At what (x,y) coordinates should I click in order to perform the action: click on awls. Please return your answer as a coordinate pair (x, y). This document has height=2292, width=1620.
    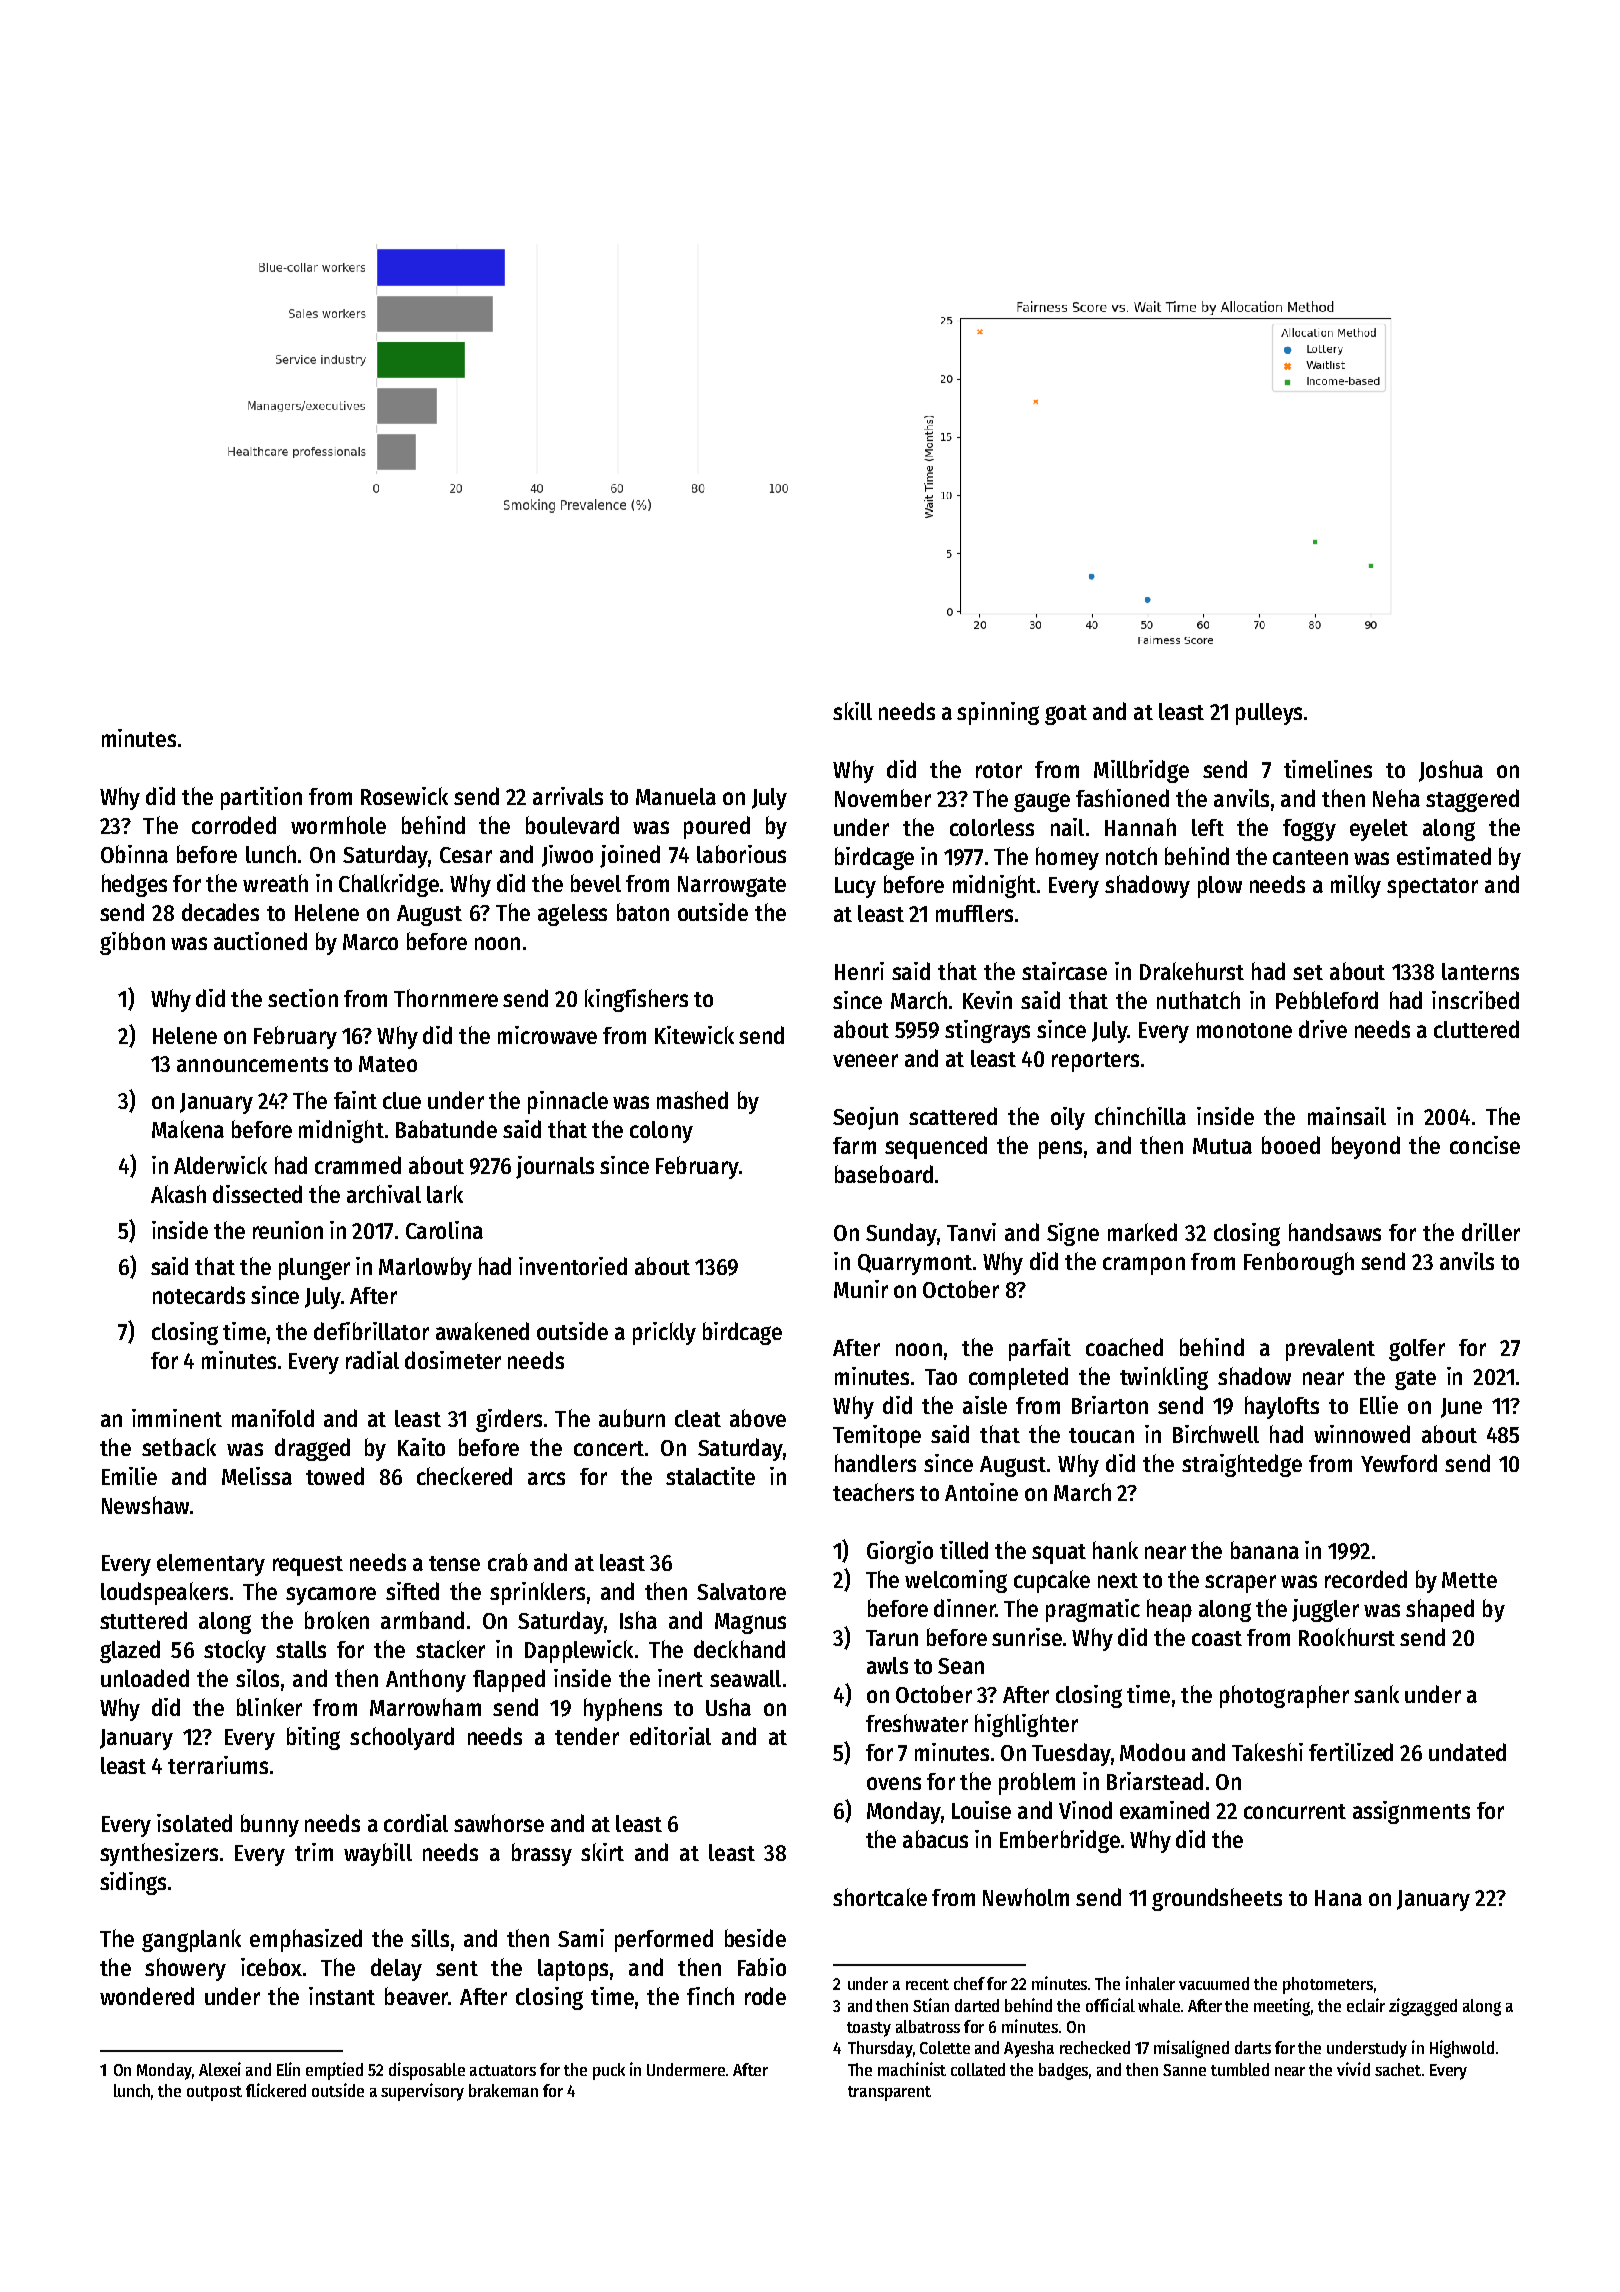
    Looking at the image, I should click on (887, 1665).
